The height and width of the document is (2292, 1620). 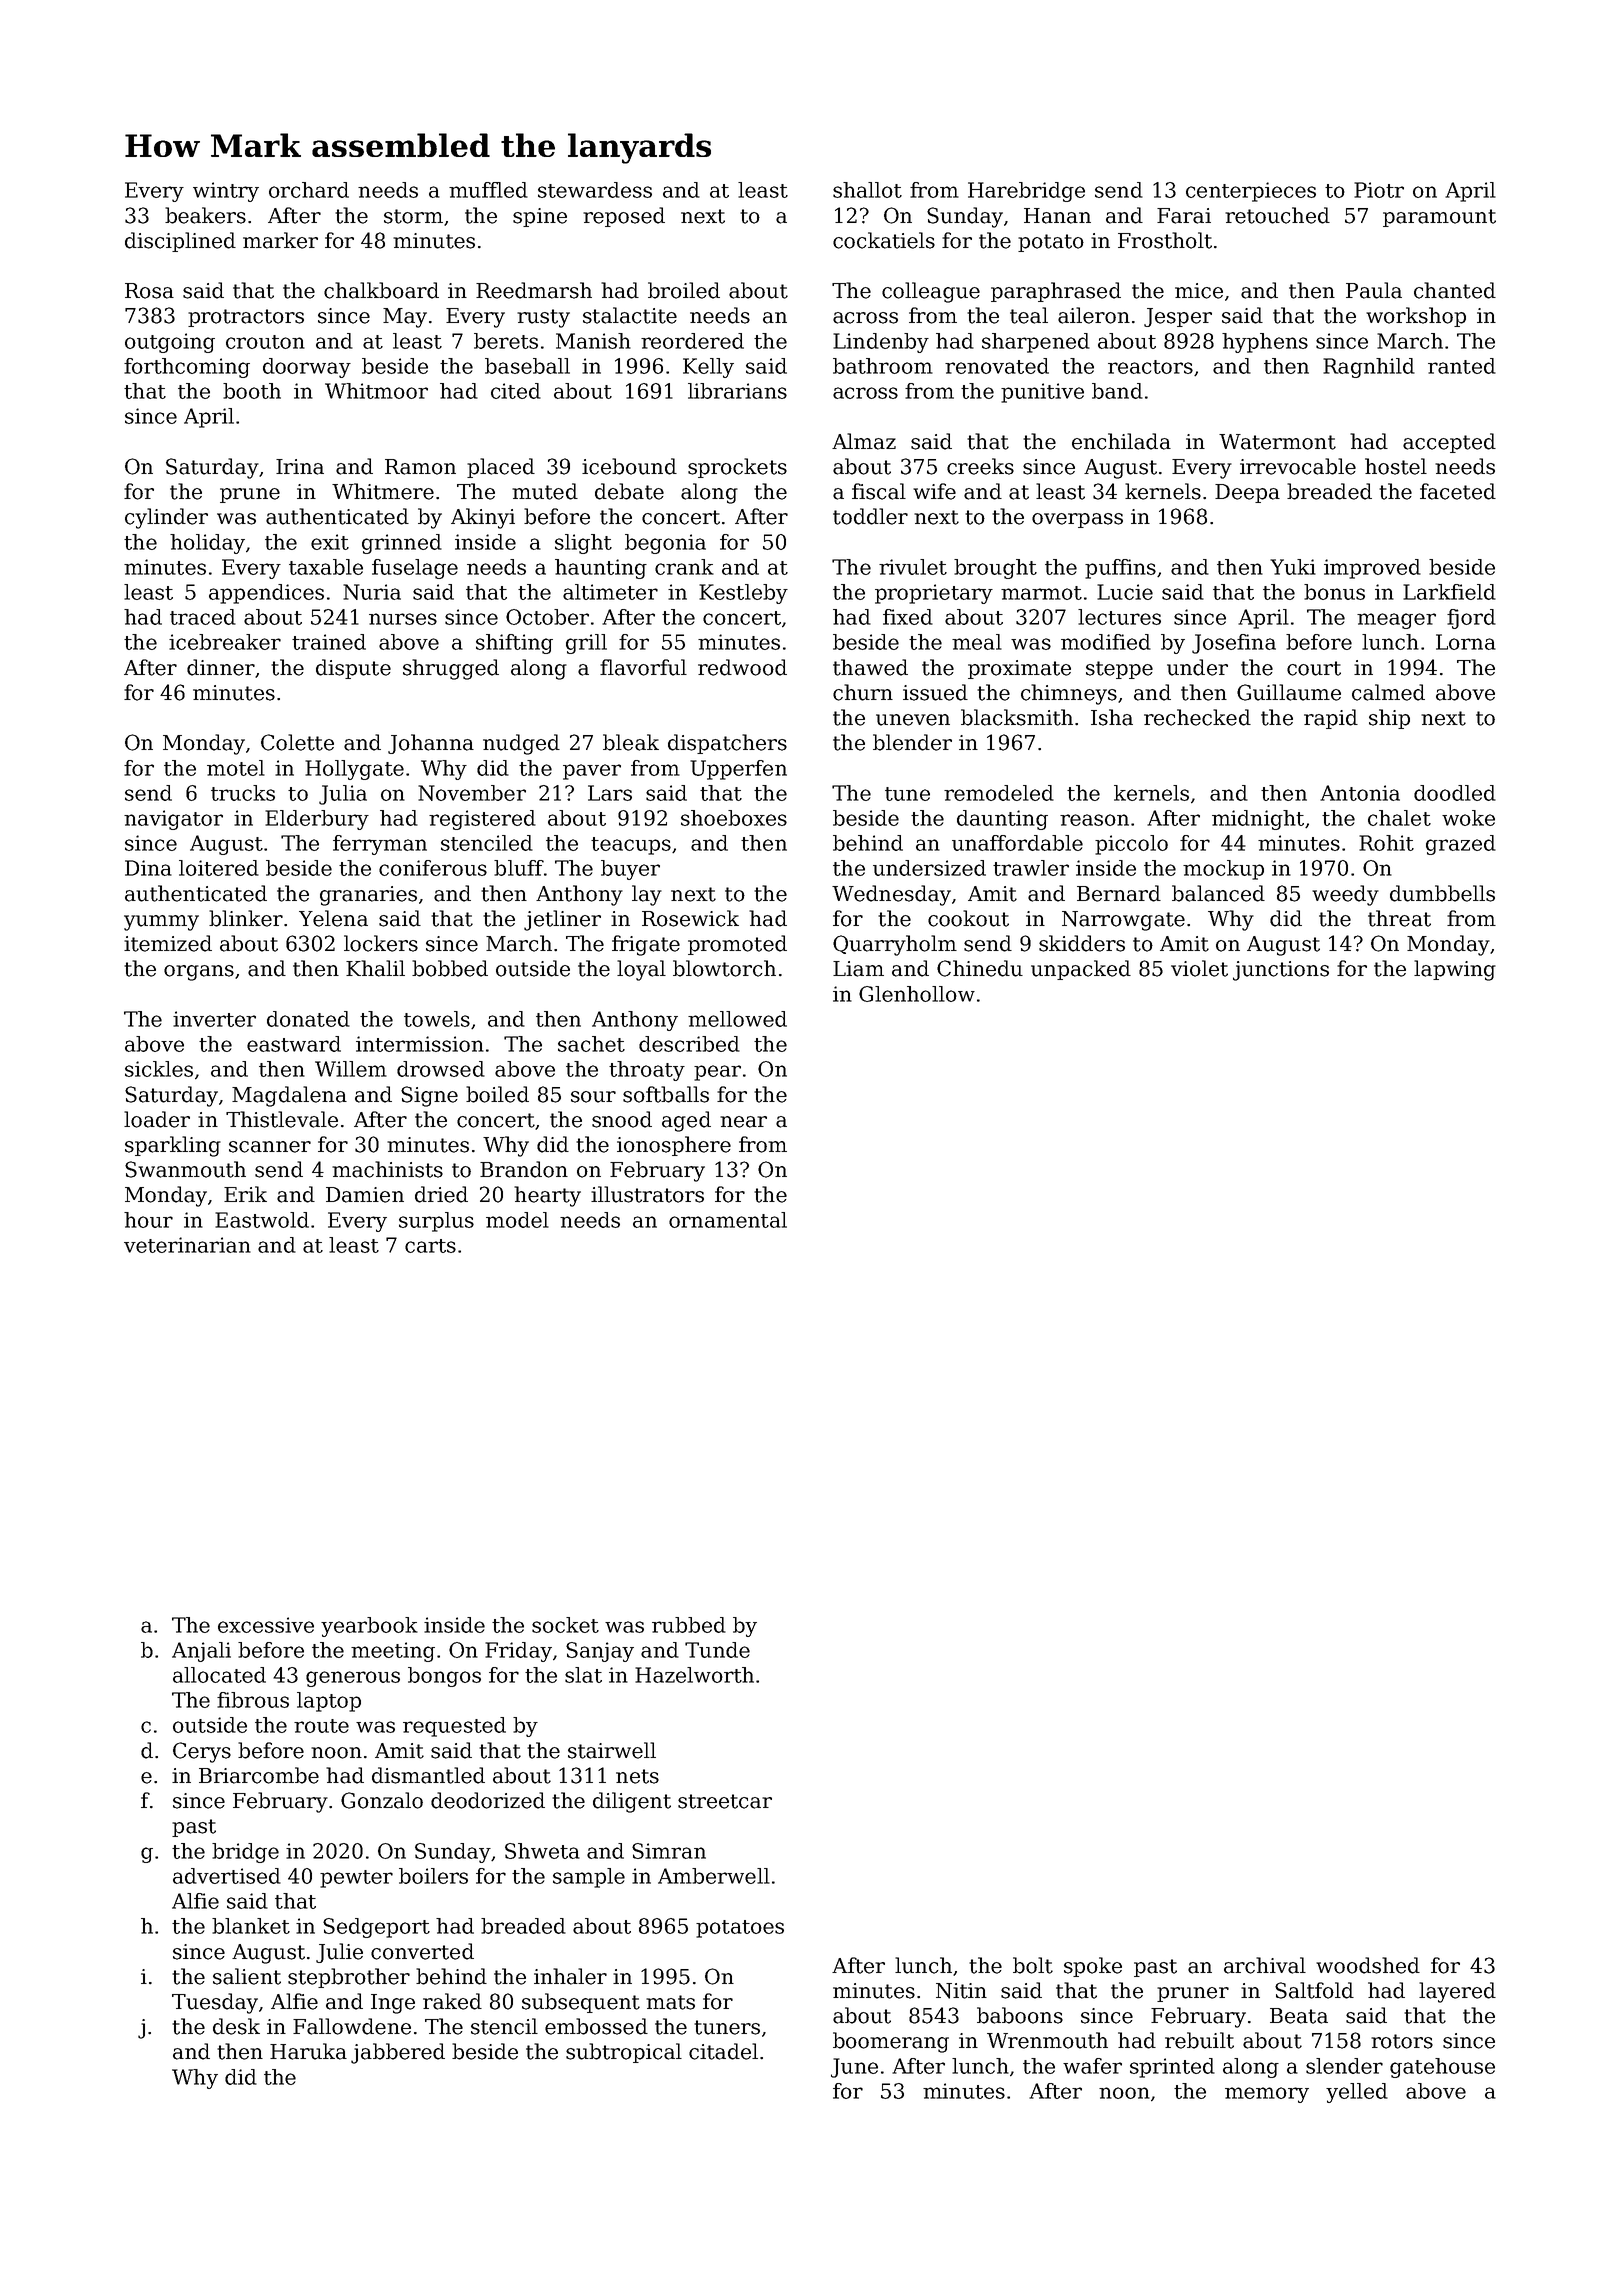 I want to click on Quarryholm, so click(x=895, y=945).
